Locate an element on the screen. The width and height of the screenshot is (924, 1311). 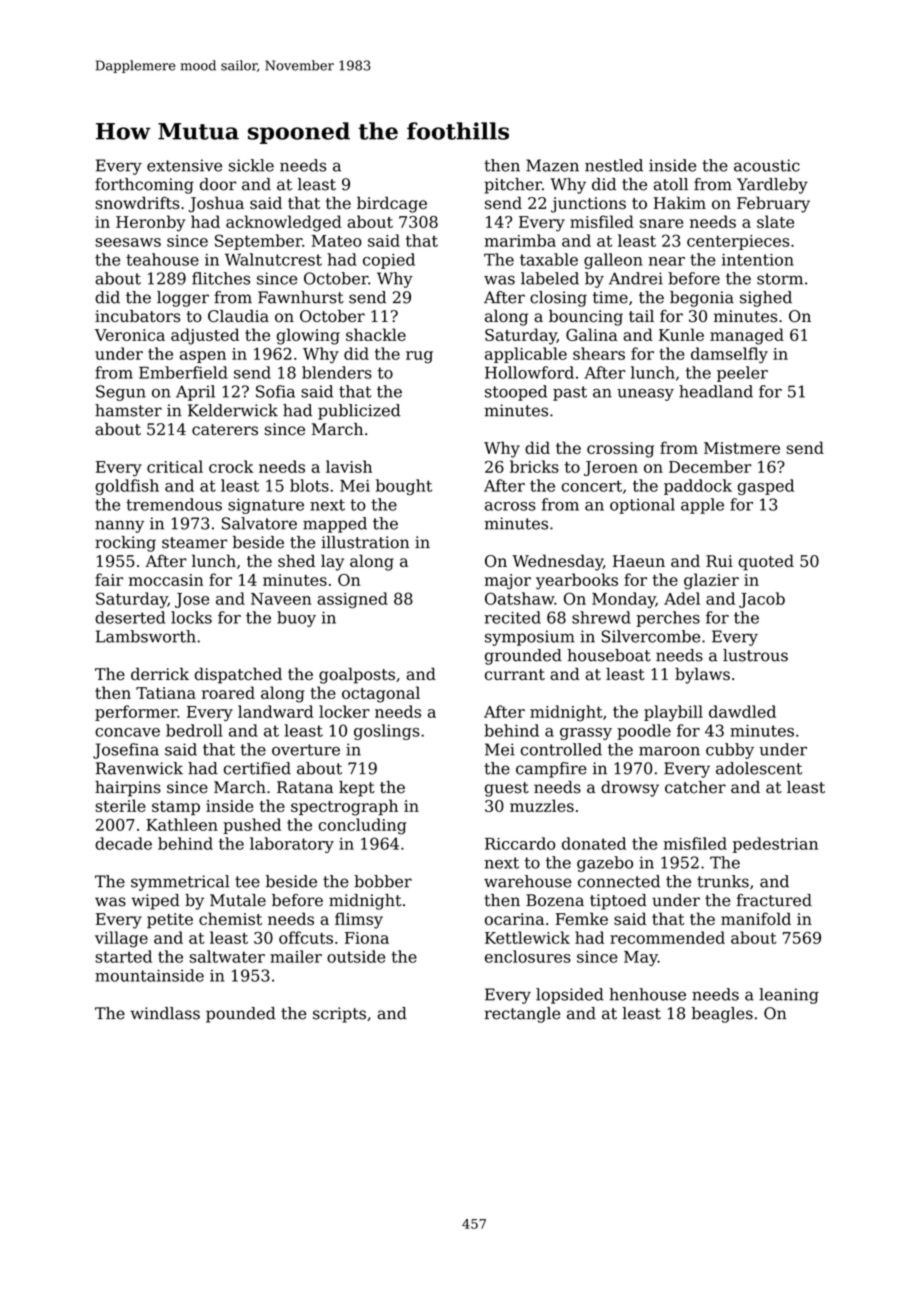
offcuts is located at coordinates (306, 937).
